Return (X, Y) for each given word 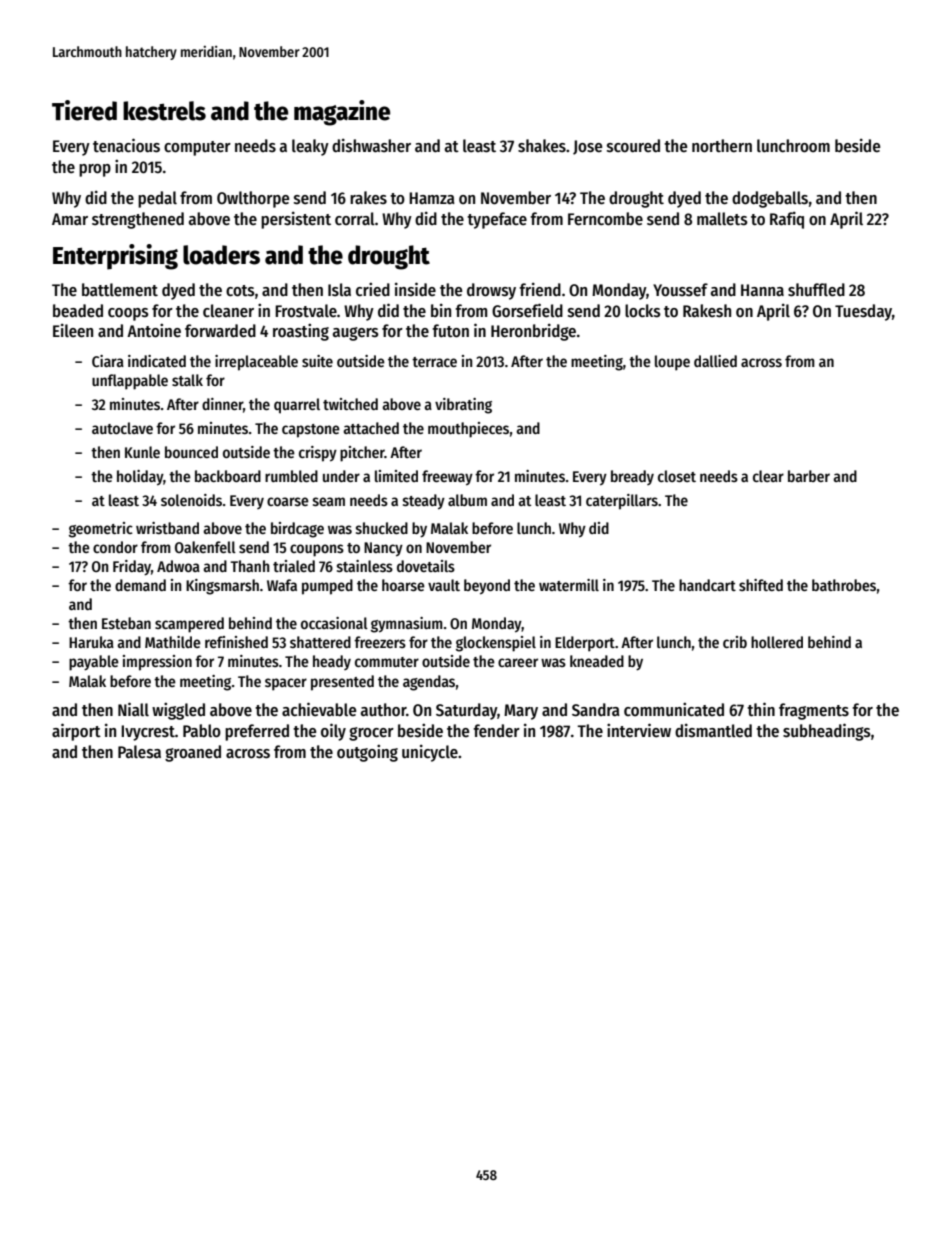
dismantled (713, 730)
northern (722, 146)
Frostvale (306, 311)
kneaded (597, 661)
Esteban (126, 623)
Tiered (84, 110)
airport (76, 732)
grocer (371, 734)
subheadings (827, 732)
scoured (633, 146)
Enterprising (115, 257)
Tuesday (863, 312)
